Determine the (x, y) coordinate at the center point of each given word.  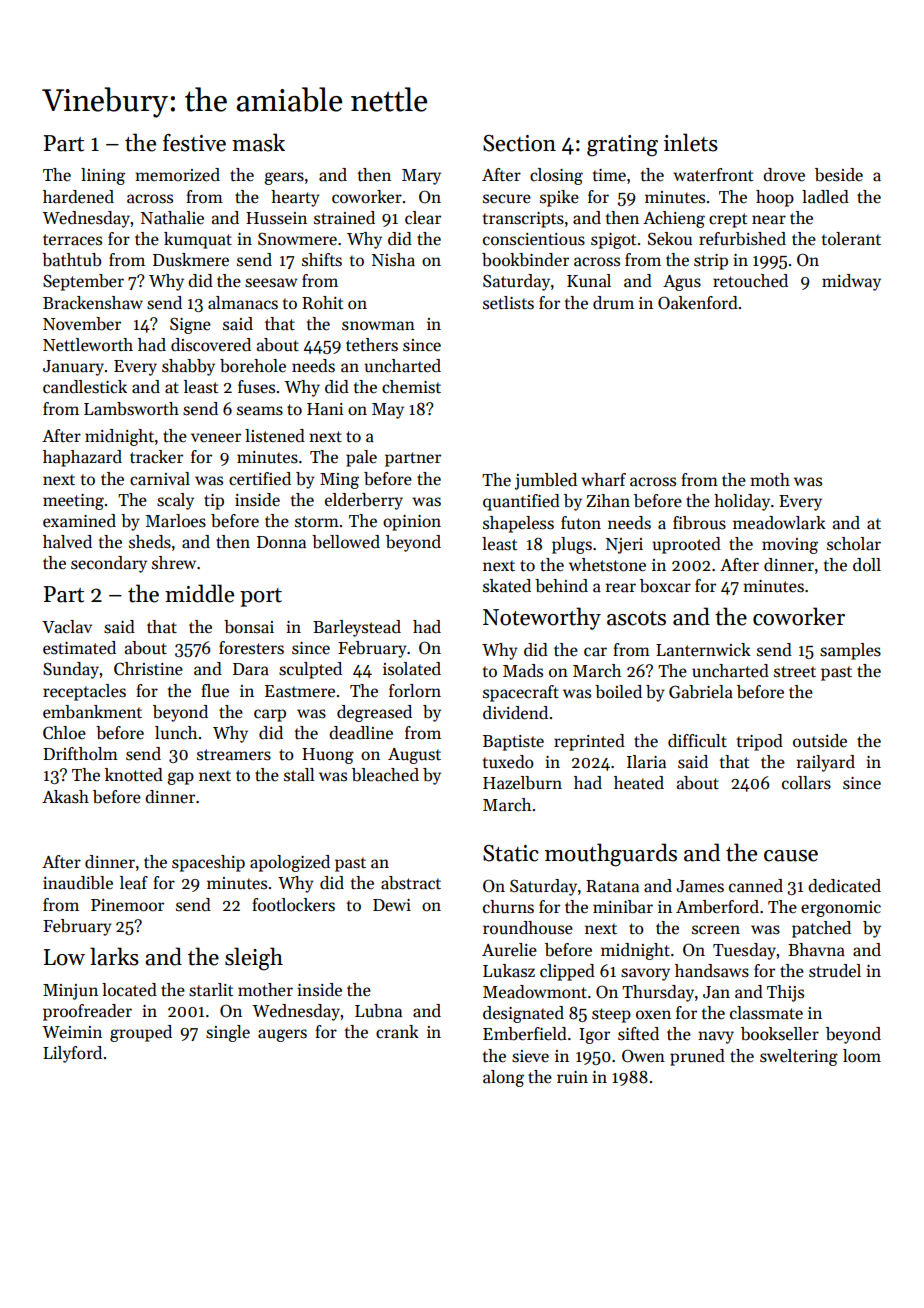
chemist (411, 387)
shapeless (518, 524)
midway (851, 282)
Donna (281, 542)
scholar (854, 544)
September (83, 282)
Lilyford (72, 1054)
